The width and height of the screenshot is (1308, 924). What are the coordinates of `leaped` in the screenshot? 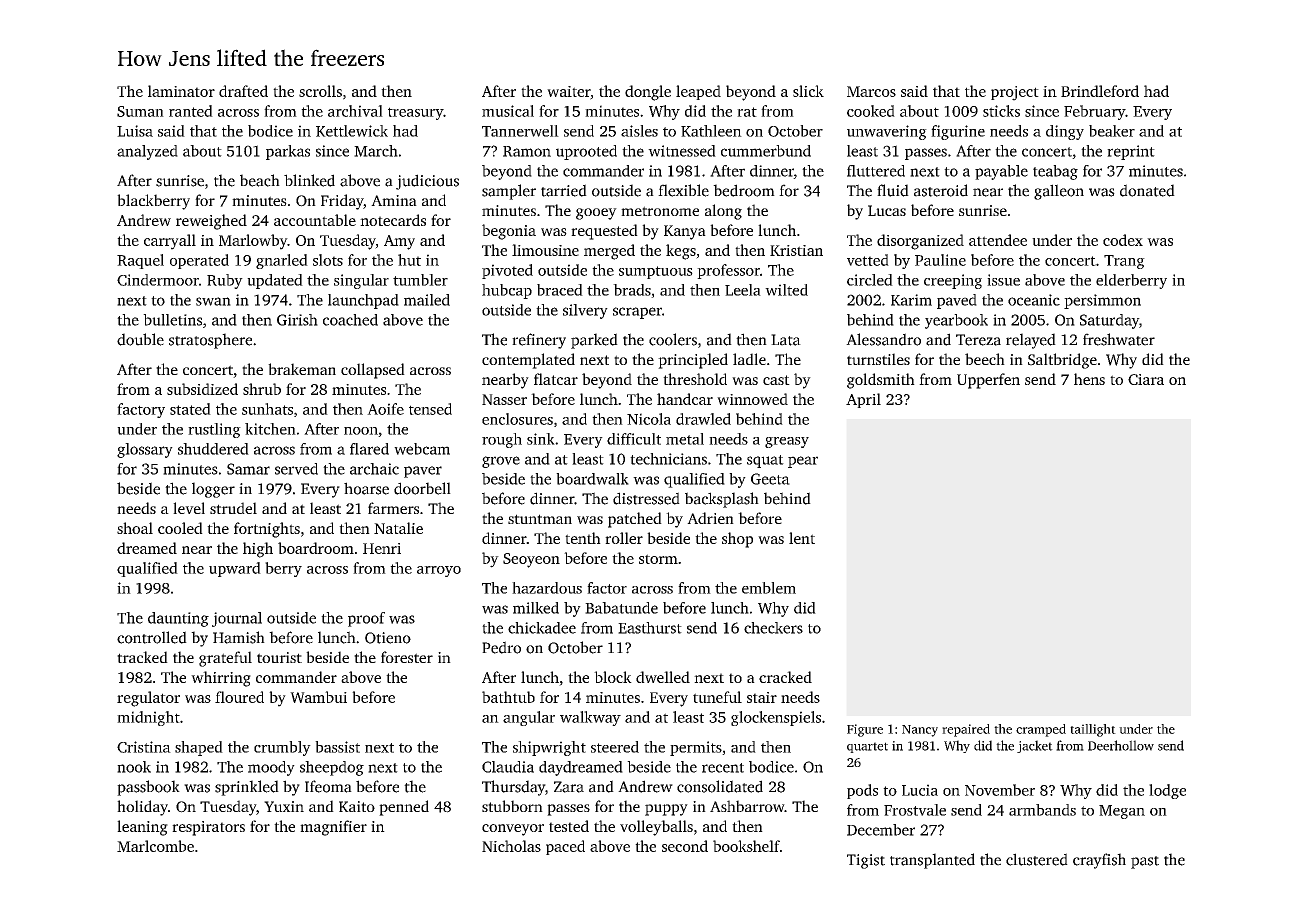 It's located at (698, 92).
